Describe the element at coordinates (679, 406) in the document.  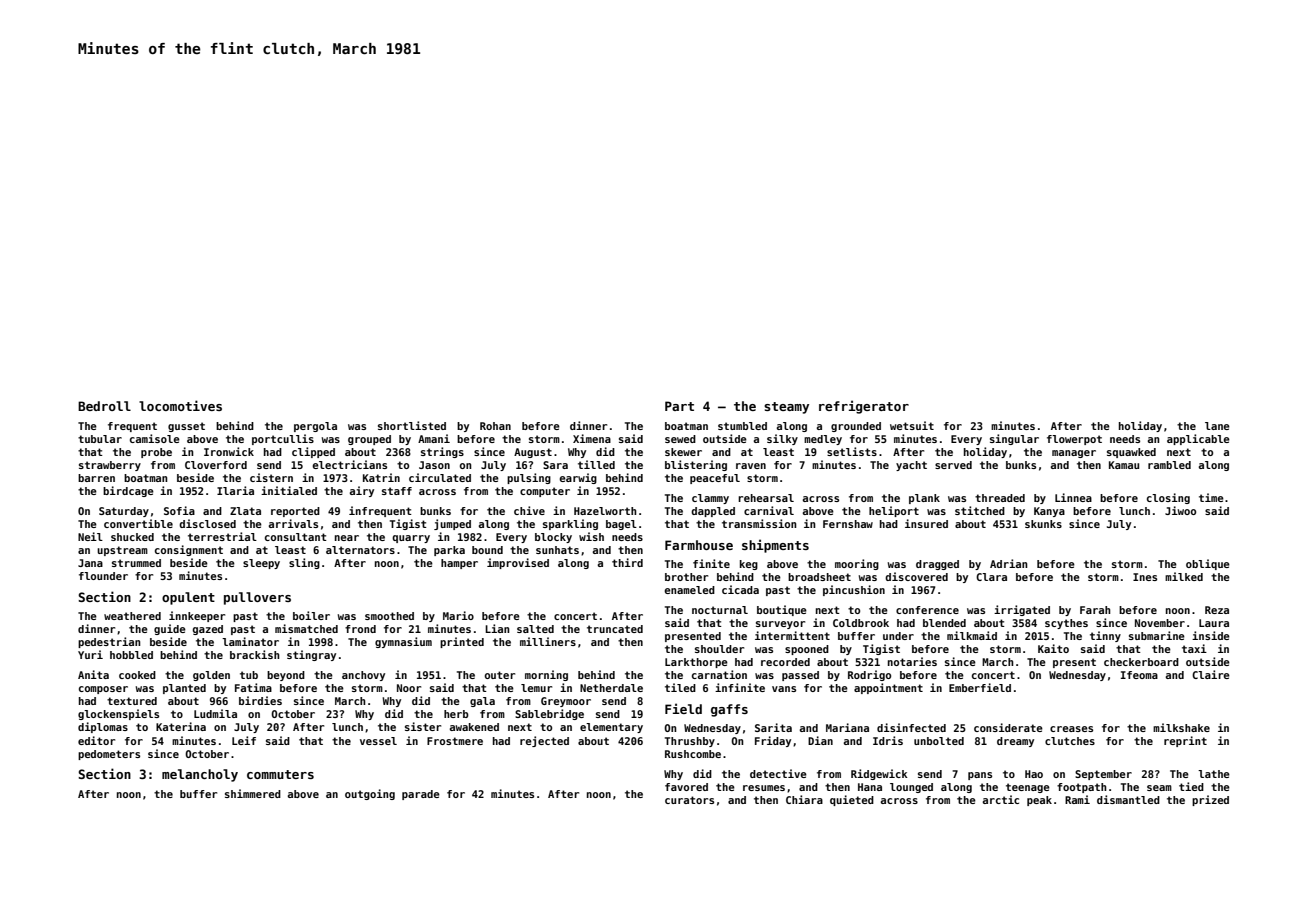
I see `Part` at that location.
